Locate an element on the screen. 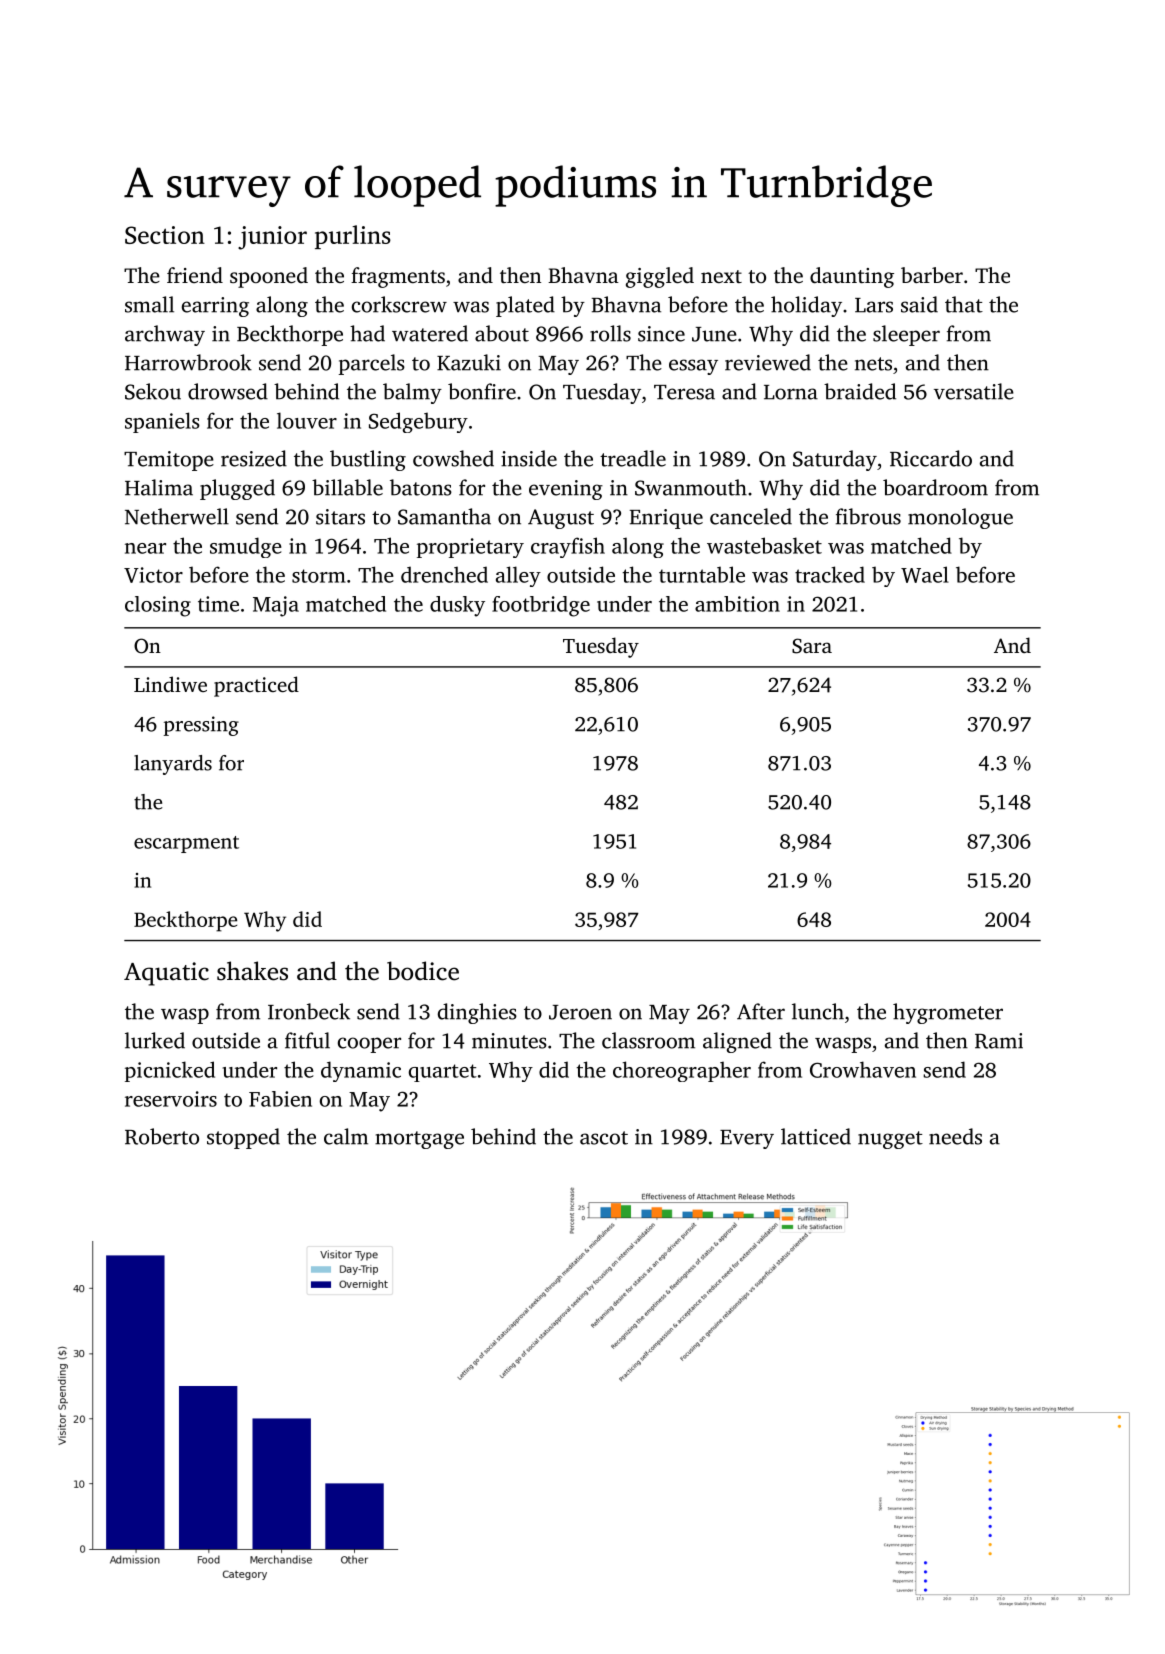 This screenshot has width=1165, height=1654. Lindiwe is located at coordinates (170, 684).
